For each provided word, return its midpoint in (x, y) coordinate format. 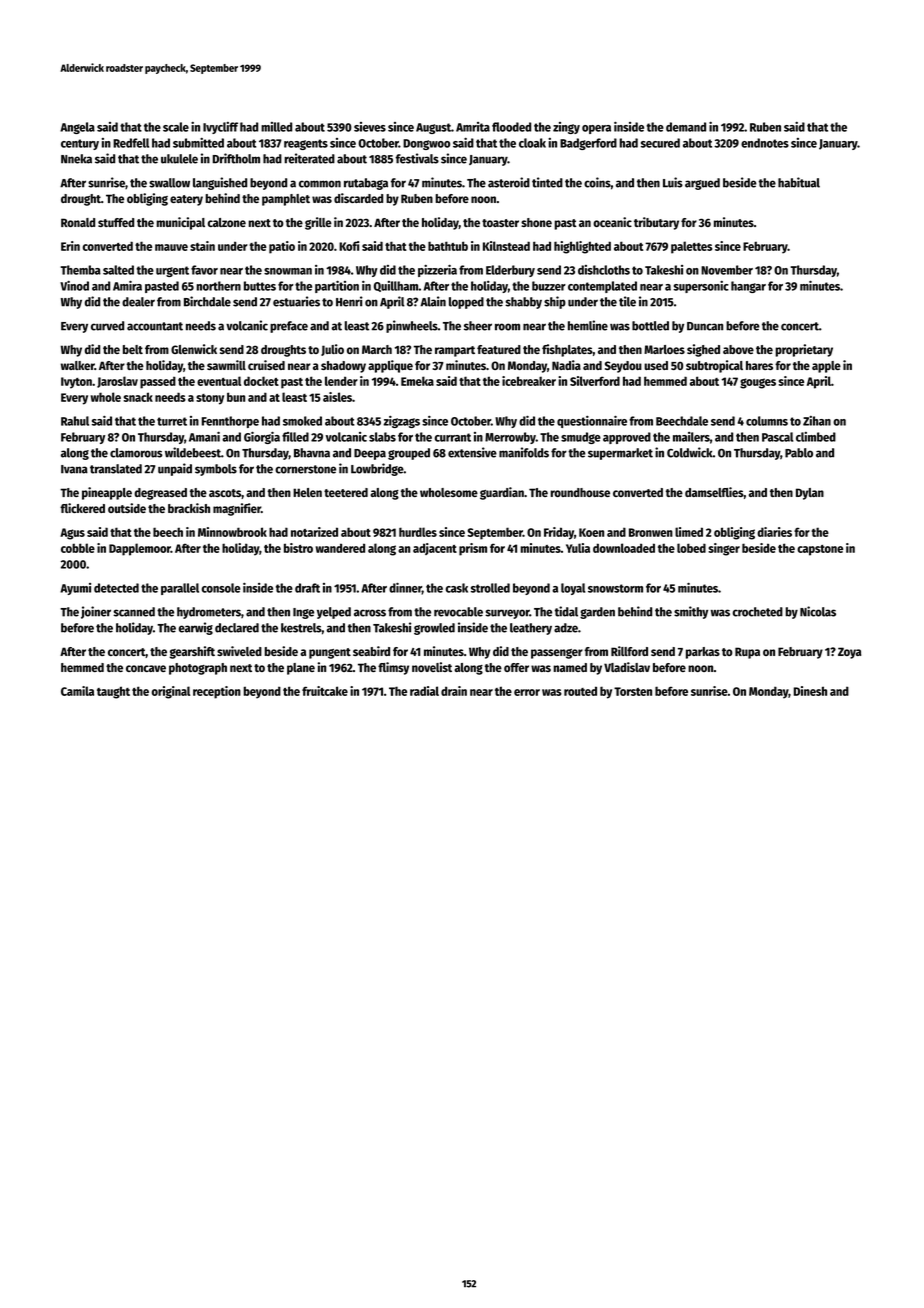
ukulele (179, 159)
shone (536, 222)
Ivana (74, 469)
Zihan (817, 421)
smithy (691, 612)
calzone (227, 222)
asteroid (509, 182)
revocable (458, 612)
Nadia (566, 365)
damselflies (714, 492)
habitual (799, 182)
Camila (77, 691)
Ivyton (76, 383)
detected (116, 588)
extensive (472, 452)
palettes (692, 247)
